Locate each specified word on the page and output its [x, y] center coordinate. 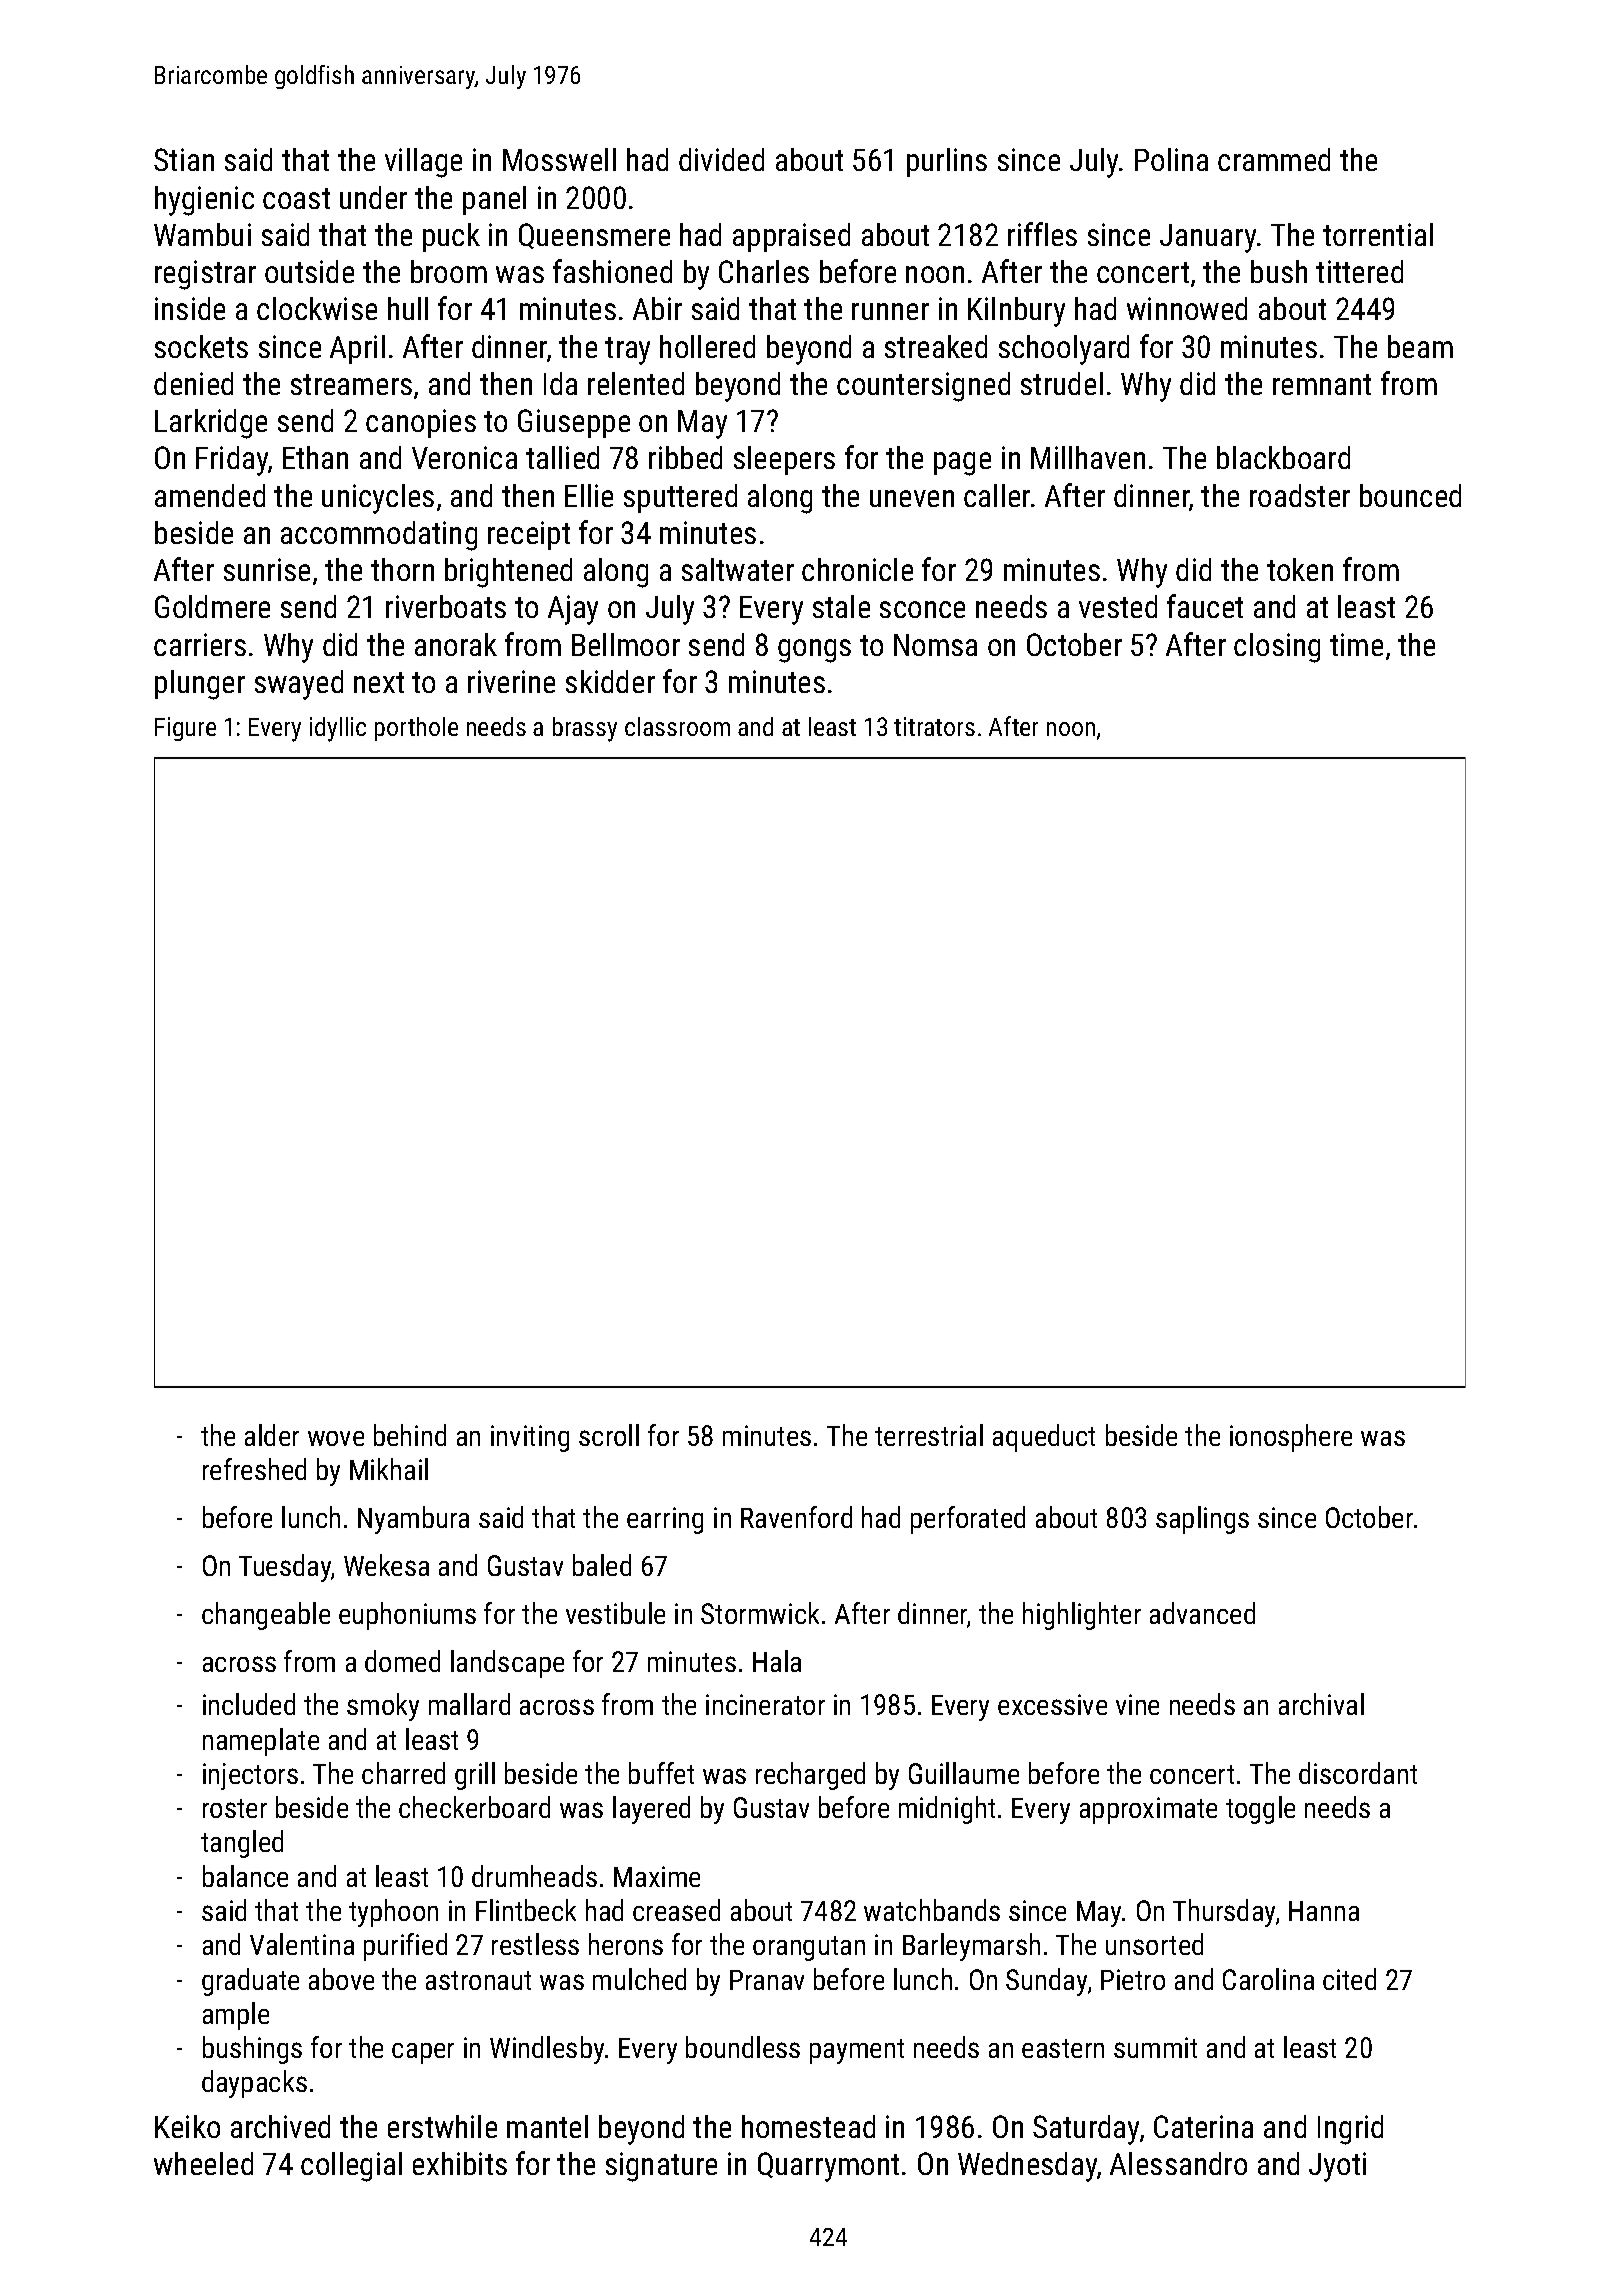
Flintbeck [526, 1910]
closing [1277, 648]
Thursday [1224, 1913]
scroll [609, 1435]
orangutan [809, 1948]
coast [296, 198]
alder [272, 1435]
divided [721, 159]
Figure [185, 729]
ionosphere [1291, 1438]
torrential [1378, 234]
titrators [934, 726]
